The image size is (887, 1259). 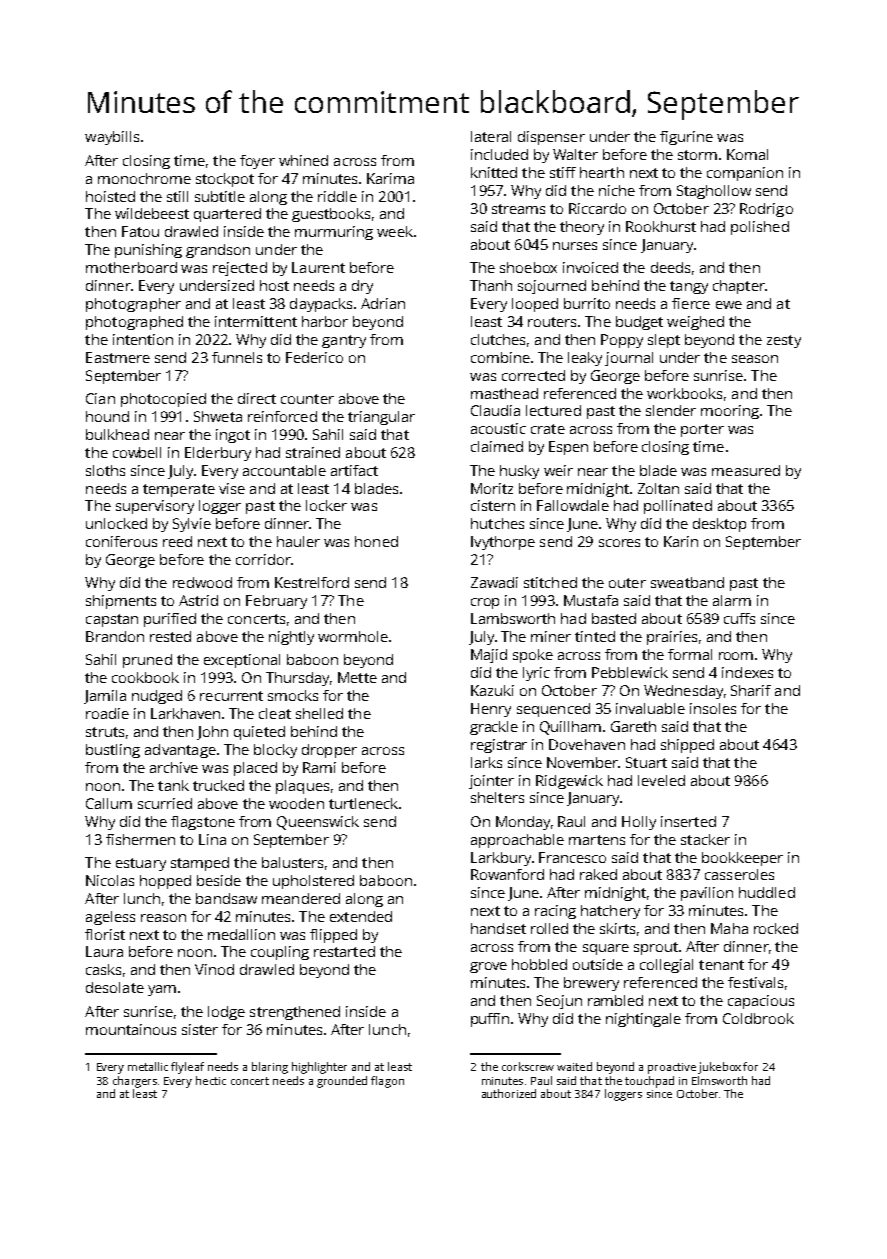 I want to click on chargers, so click(x=135, y=1082).
